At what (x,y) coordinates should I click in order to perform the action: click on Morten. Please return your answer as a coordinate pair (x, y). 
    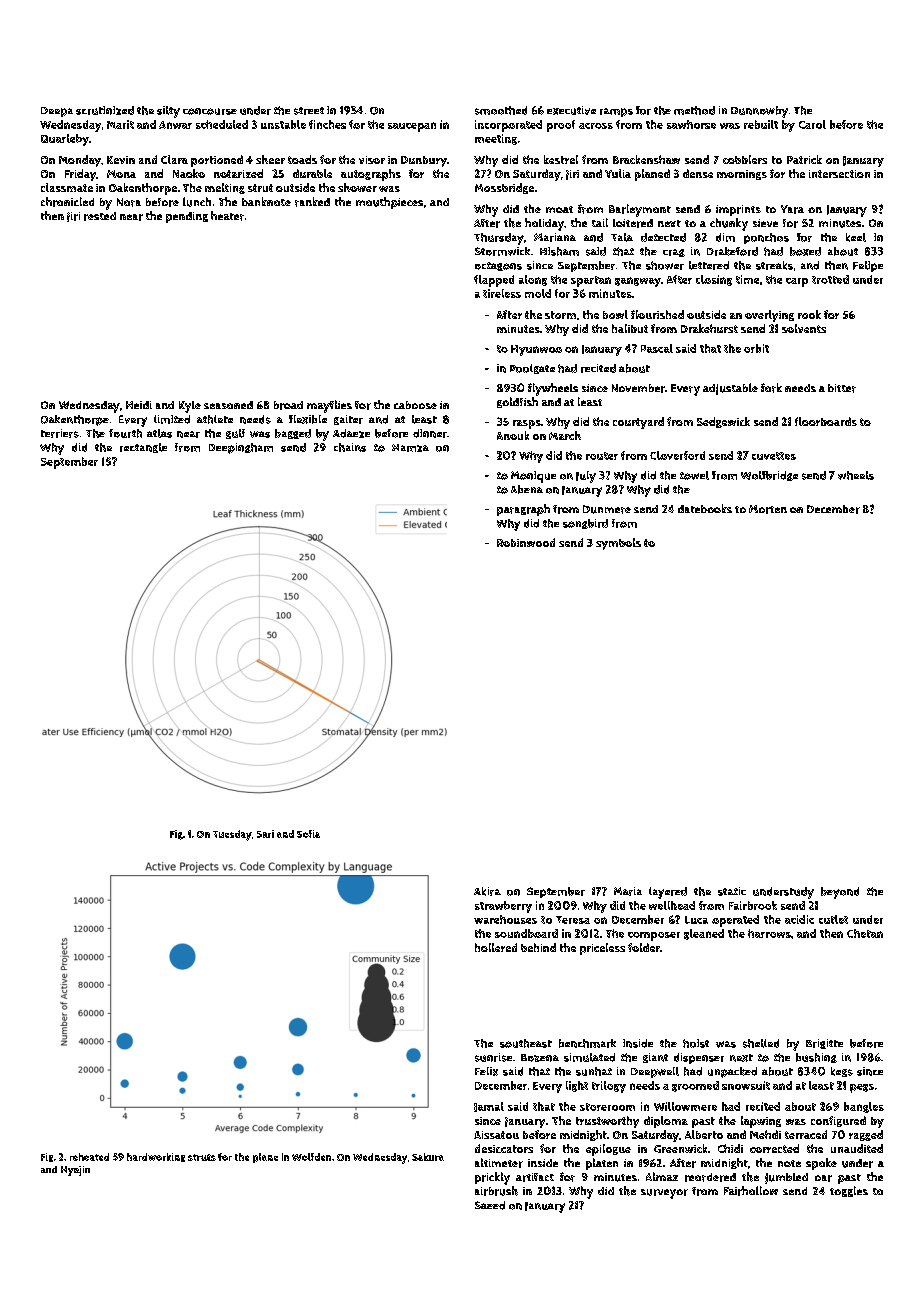
    Looking at the image, I should click on (768, 509).
